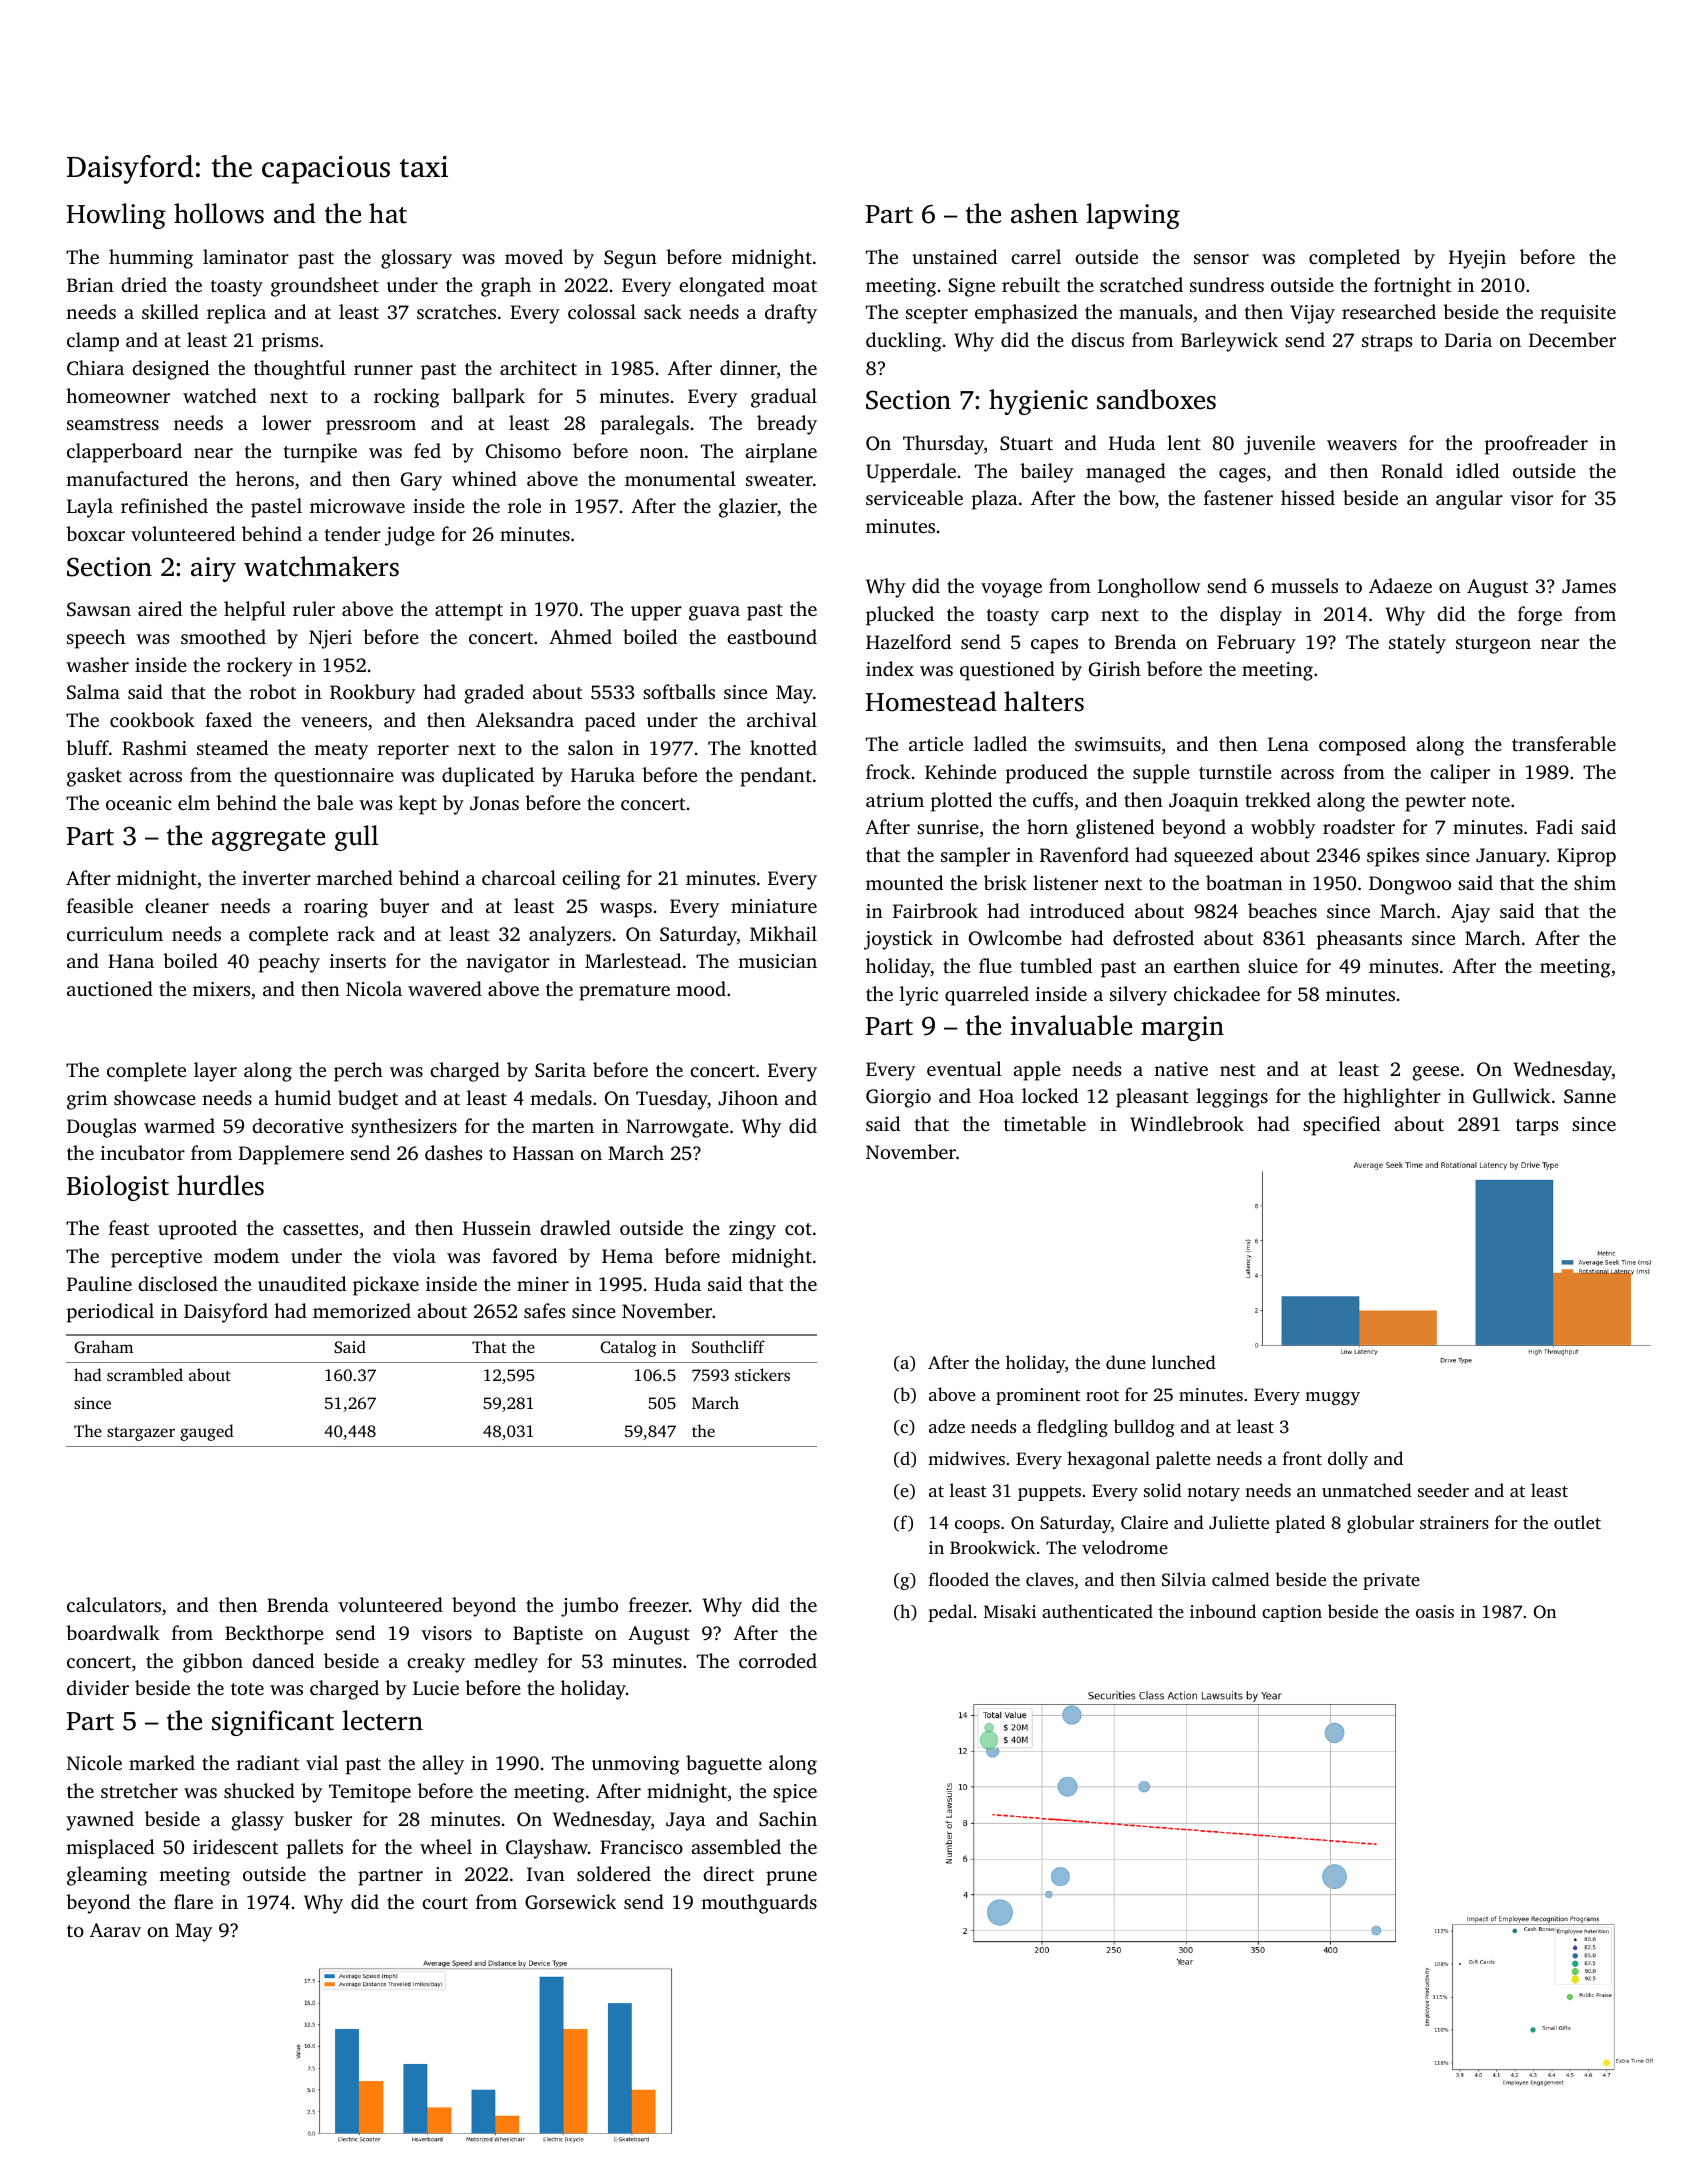 This screenshot has width=1683, height=2178. I want to click on managed, so click(1126, 473).
